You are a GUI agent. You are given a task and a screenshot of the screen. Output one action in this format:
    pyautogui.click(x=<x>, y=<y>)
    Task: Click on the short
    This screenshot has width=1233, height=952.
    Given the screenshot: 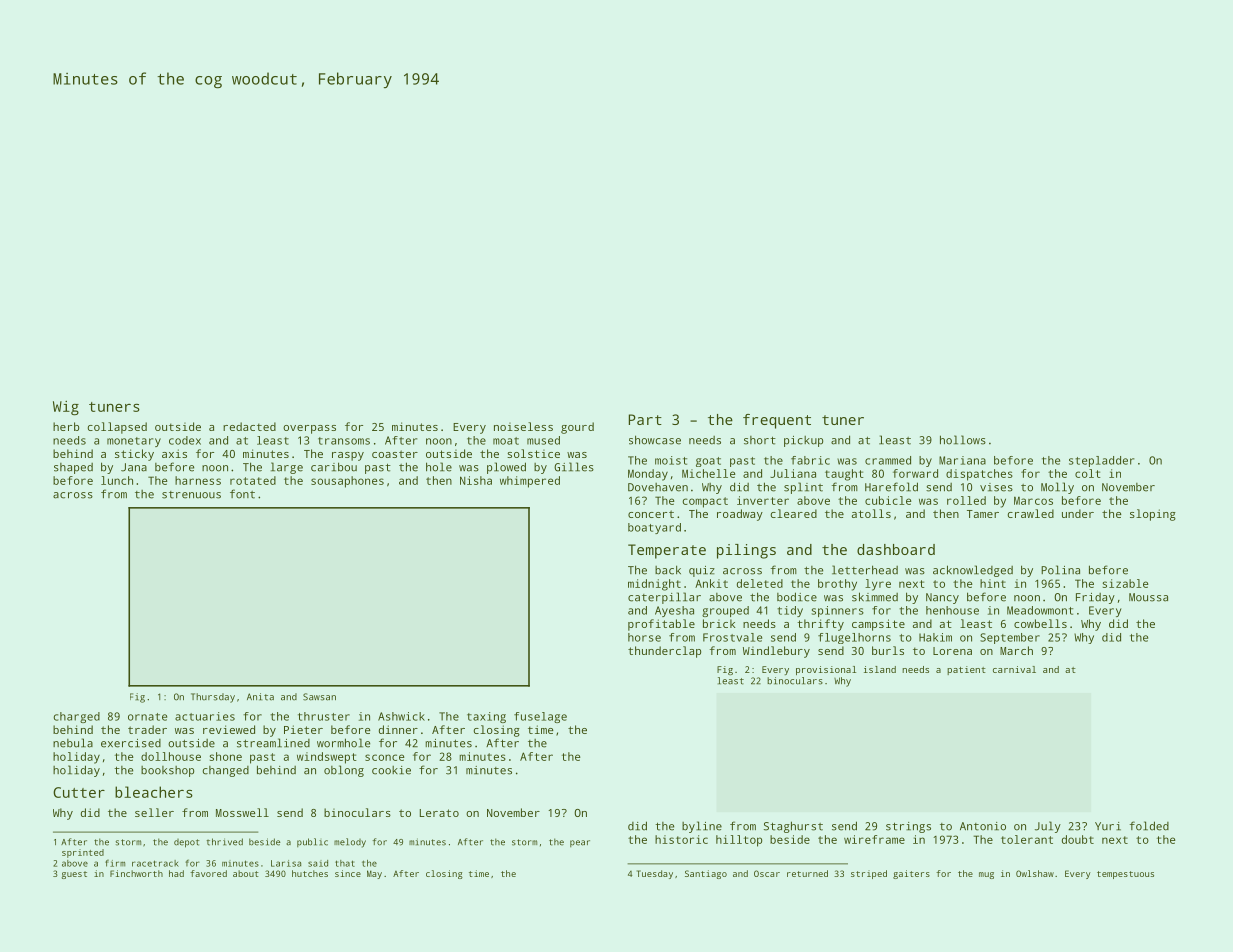 What is the action you would take?
    pyautogui.click(x=760, y=440)
